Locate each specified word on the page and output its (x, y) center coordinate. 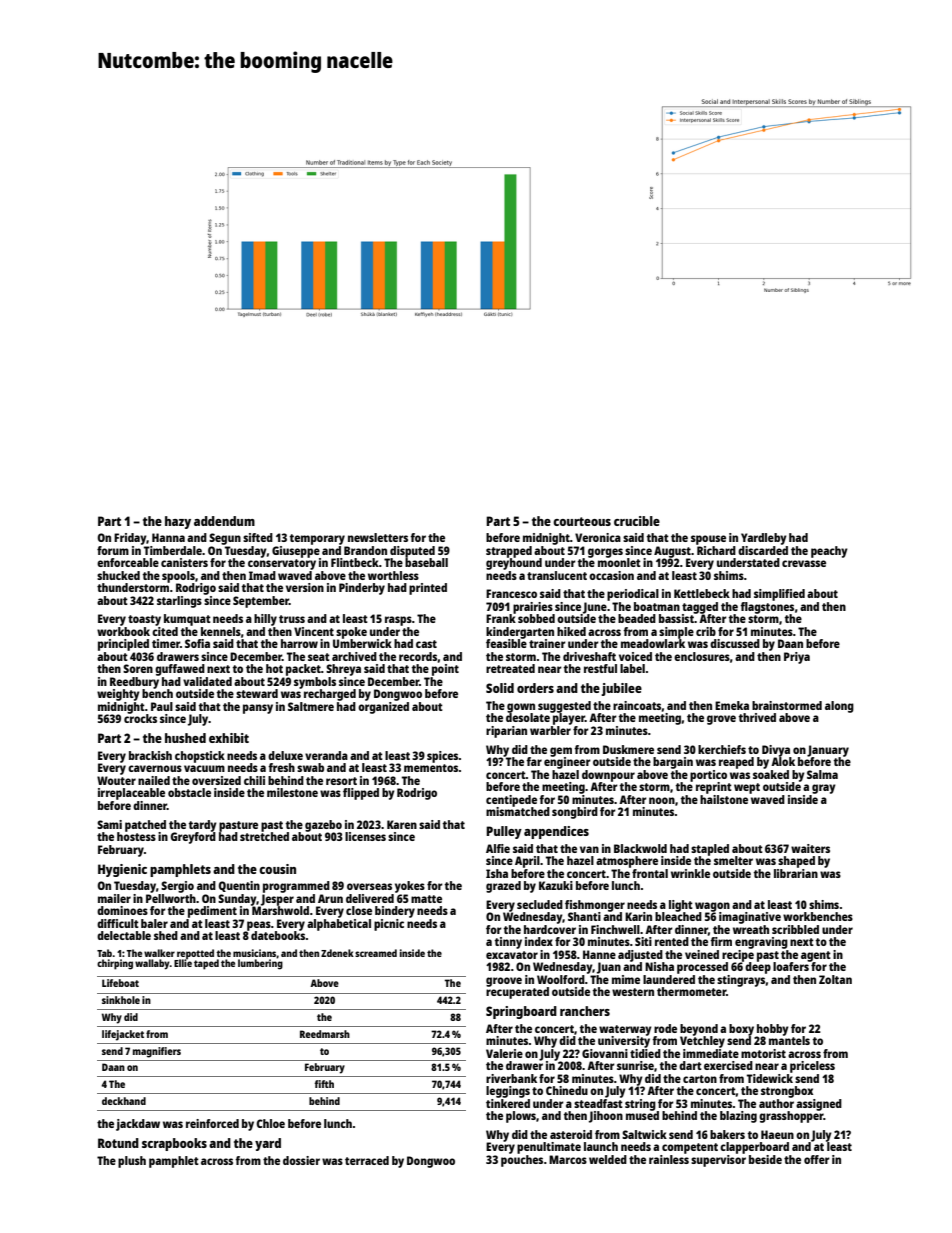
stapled (710, 850)
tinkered (508, 1103)
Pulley (504, 832)
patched (145, 826)
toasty (144, 620)
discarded (763, 550)
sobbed (536, 618)
